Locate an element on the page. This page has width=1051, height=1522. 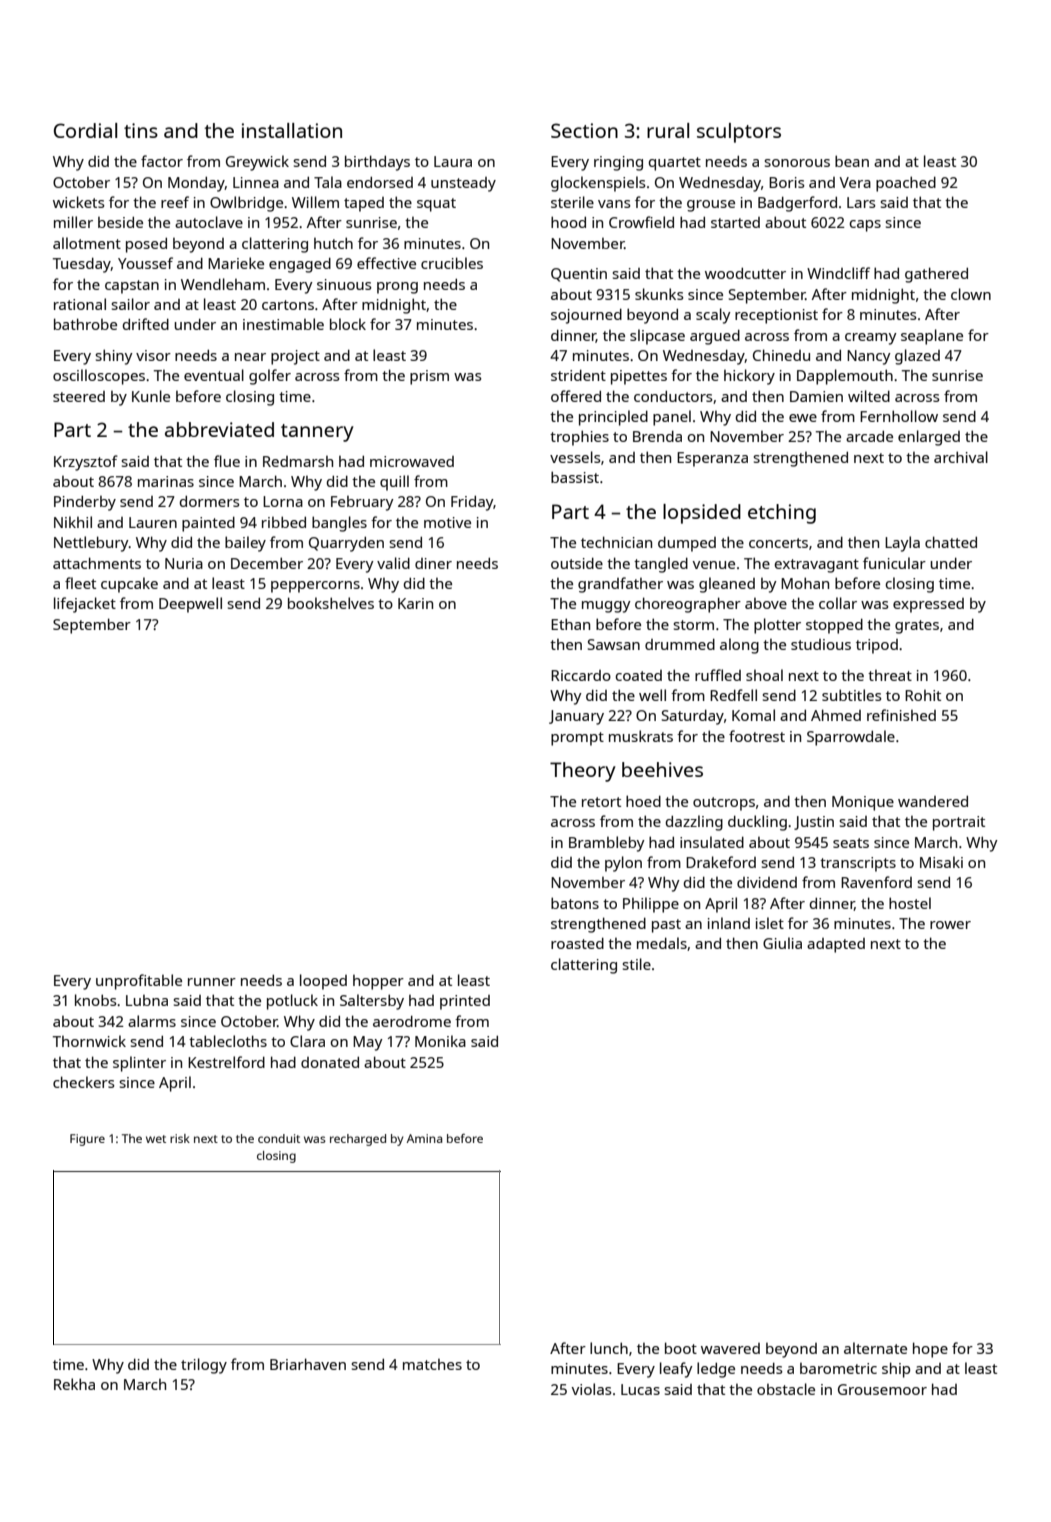
sailor is located at coordinates (131, 304).
